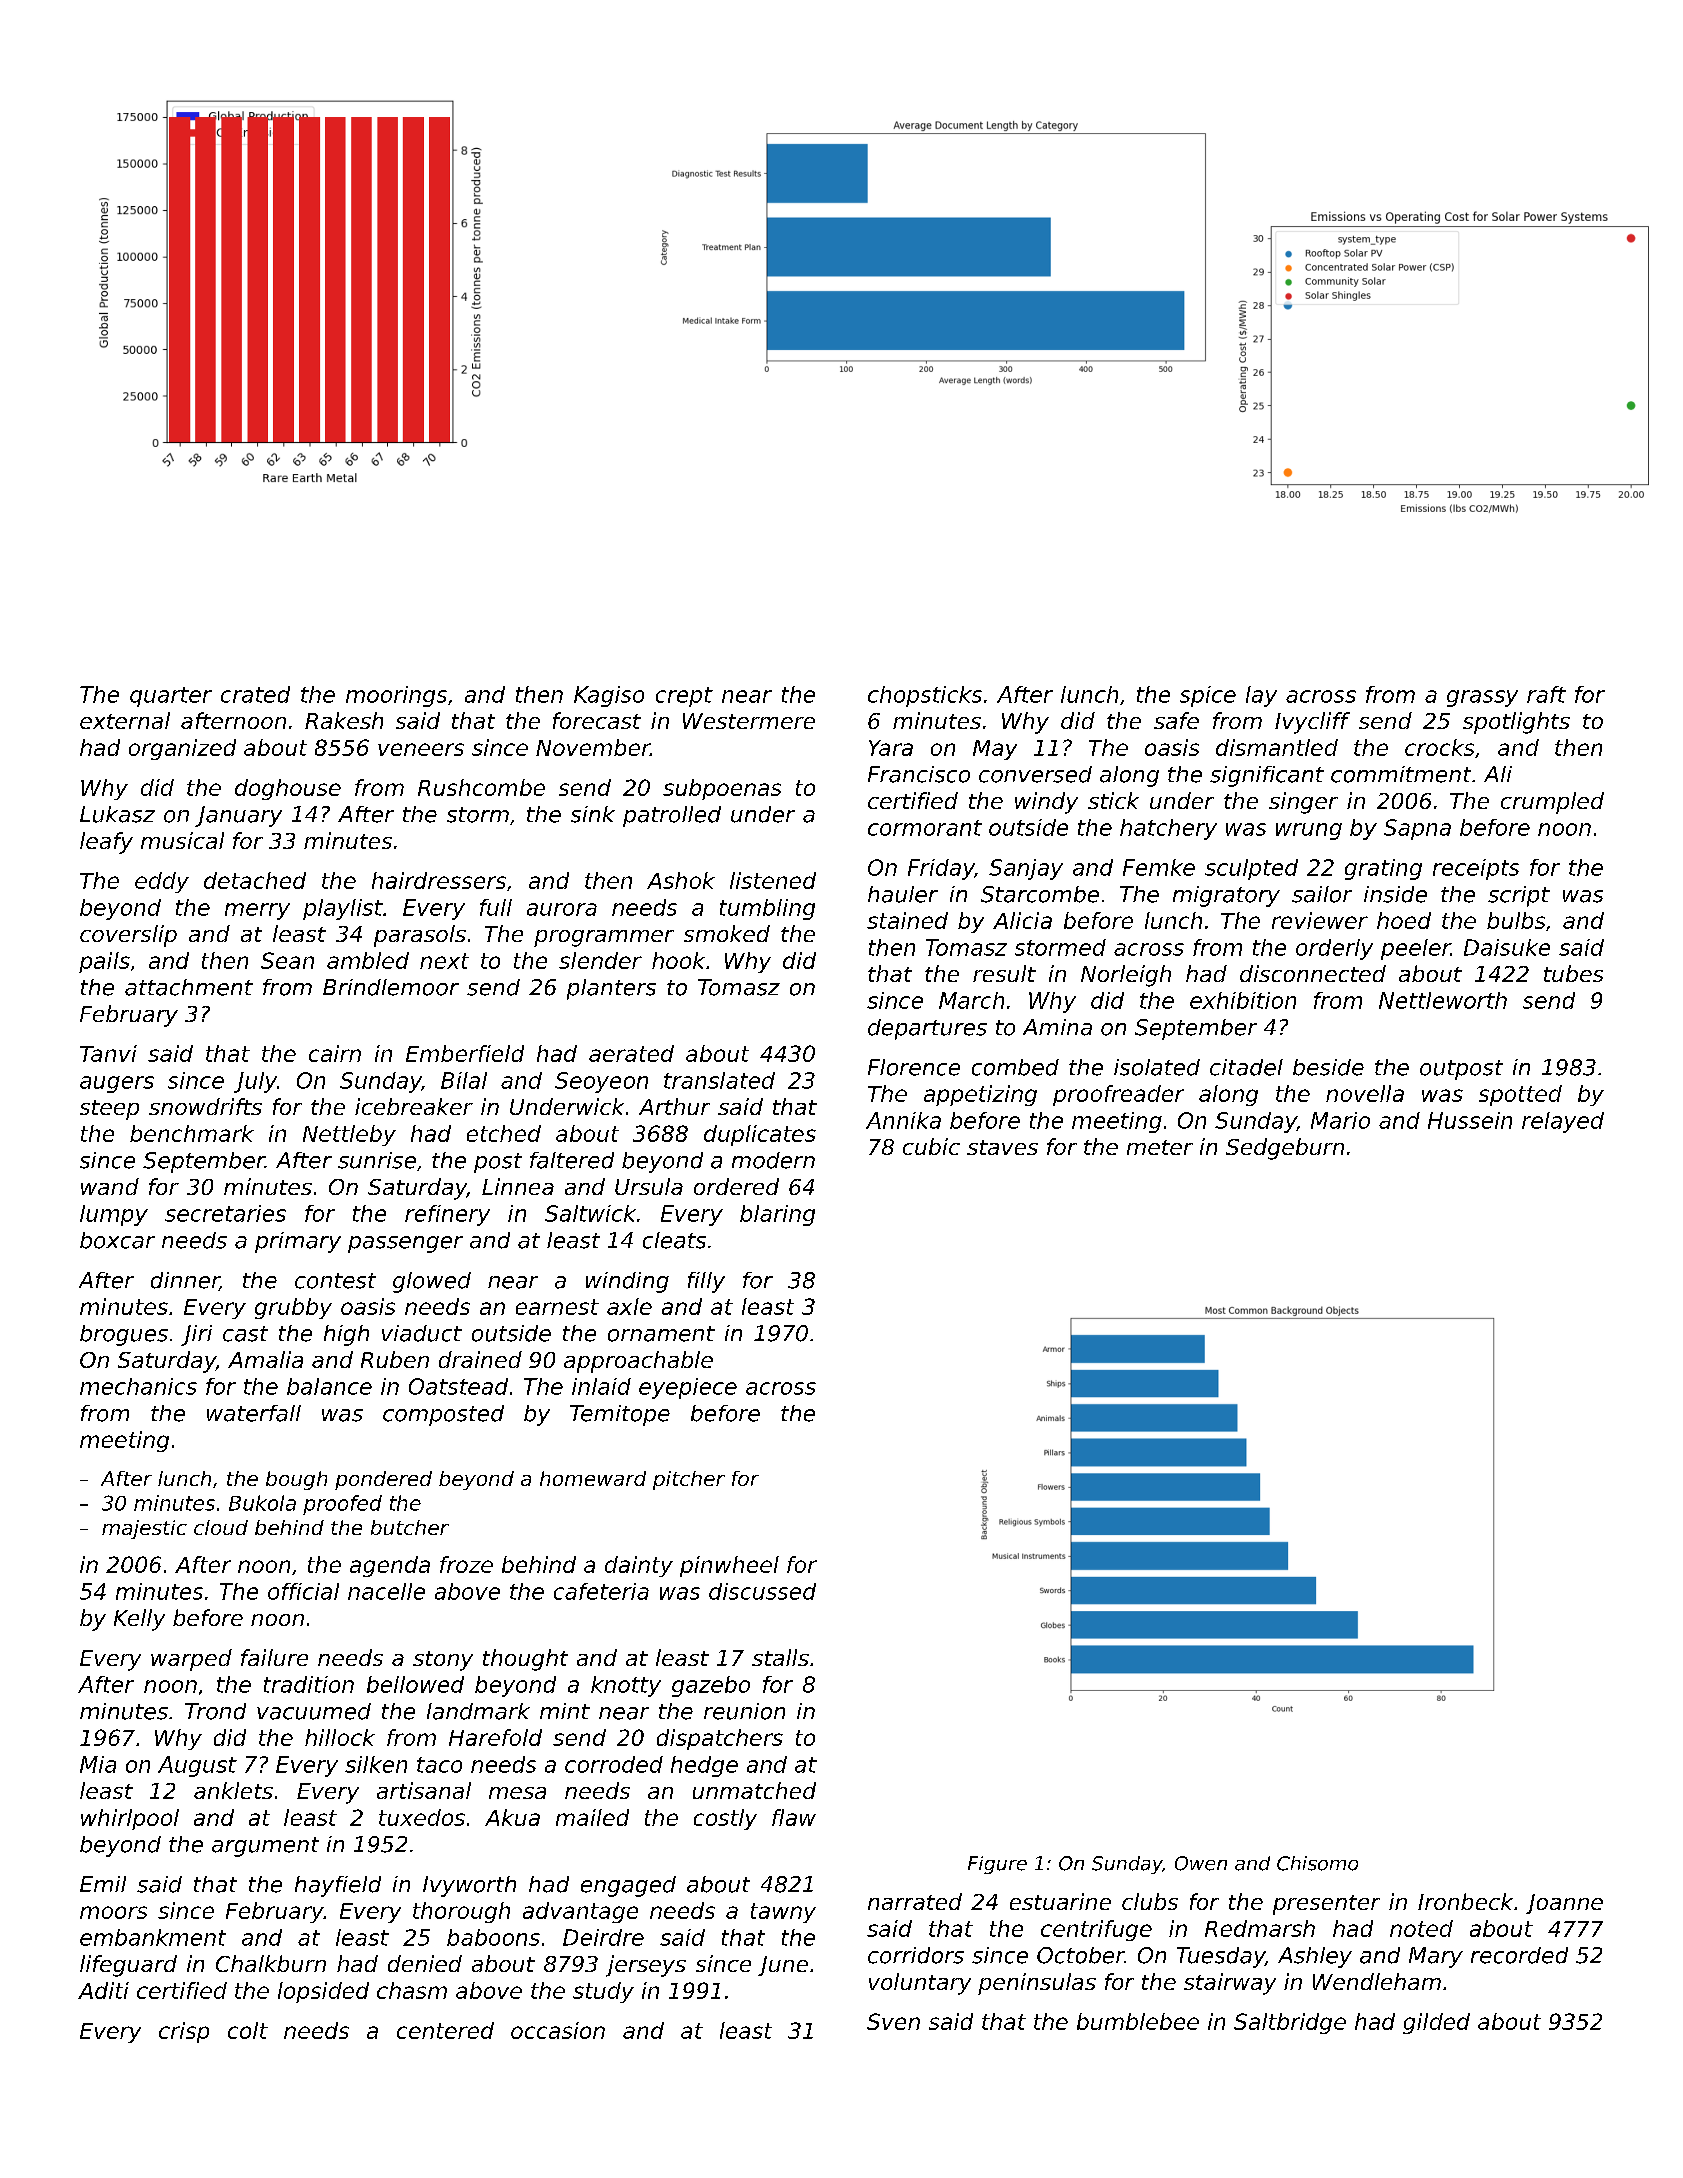 This document has width=1683, height=2178. What do you see at coordinates (1317, 1863) in the document?
I see `Chisomo` at bounding box center [1317, 1863].
